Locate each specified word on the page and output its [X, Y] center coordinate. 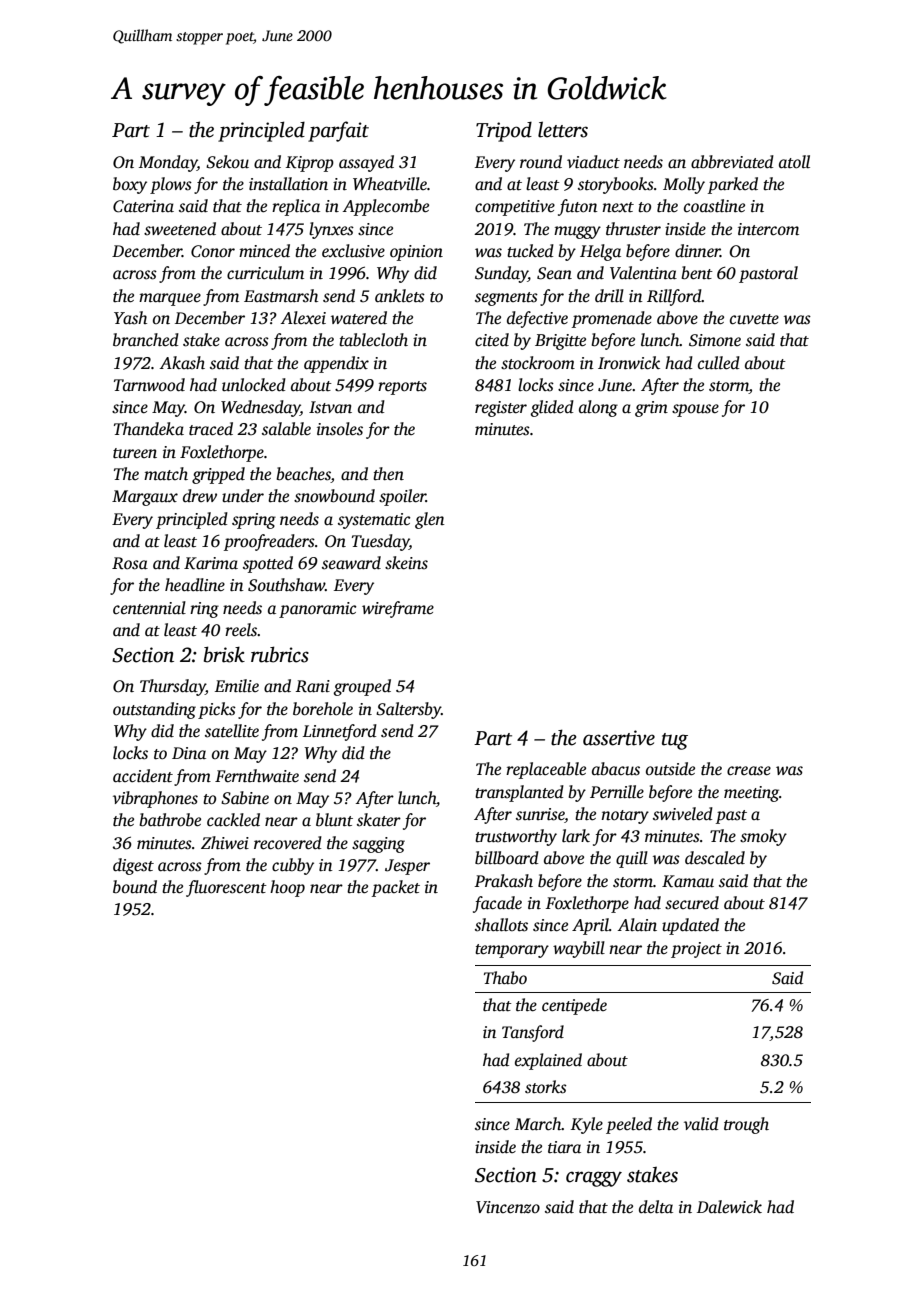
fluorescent [226, 888]
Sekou [227, 162]
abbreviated [732, 162]
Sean [554, 273]
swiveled [683, 814]
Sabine [245, 798]
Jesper [407, 867]
